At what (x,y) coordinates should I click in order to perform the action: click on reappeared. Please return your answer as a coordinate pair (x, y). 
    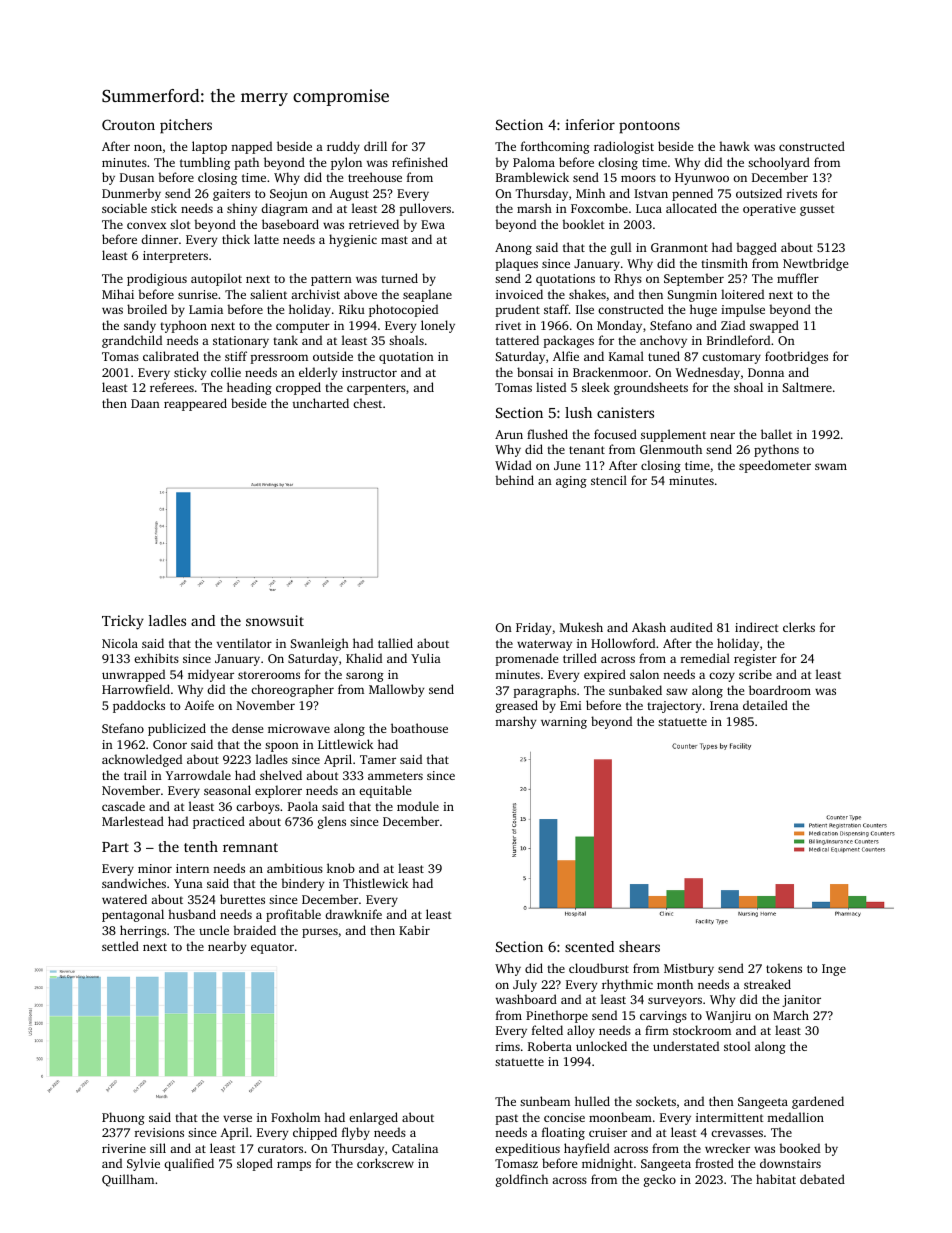
    Looking at the image, I should click on (195, 404).
